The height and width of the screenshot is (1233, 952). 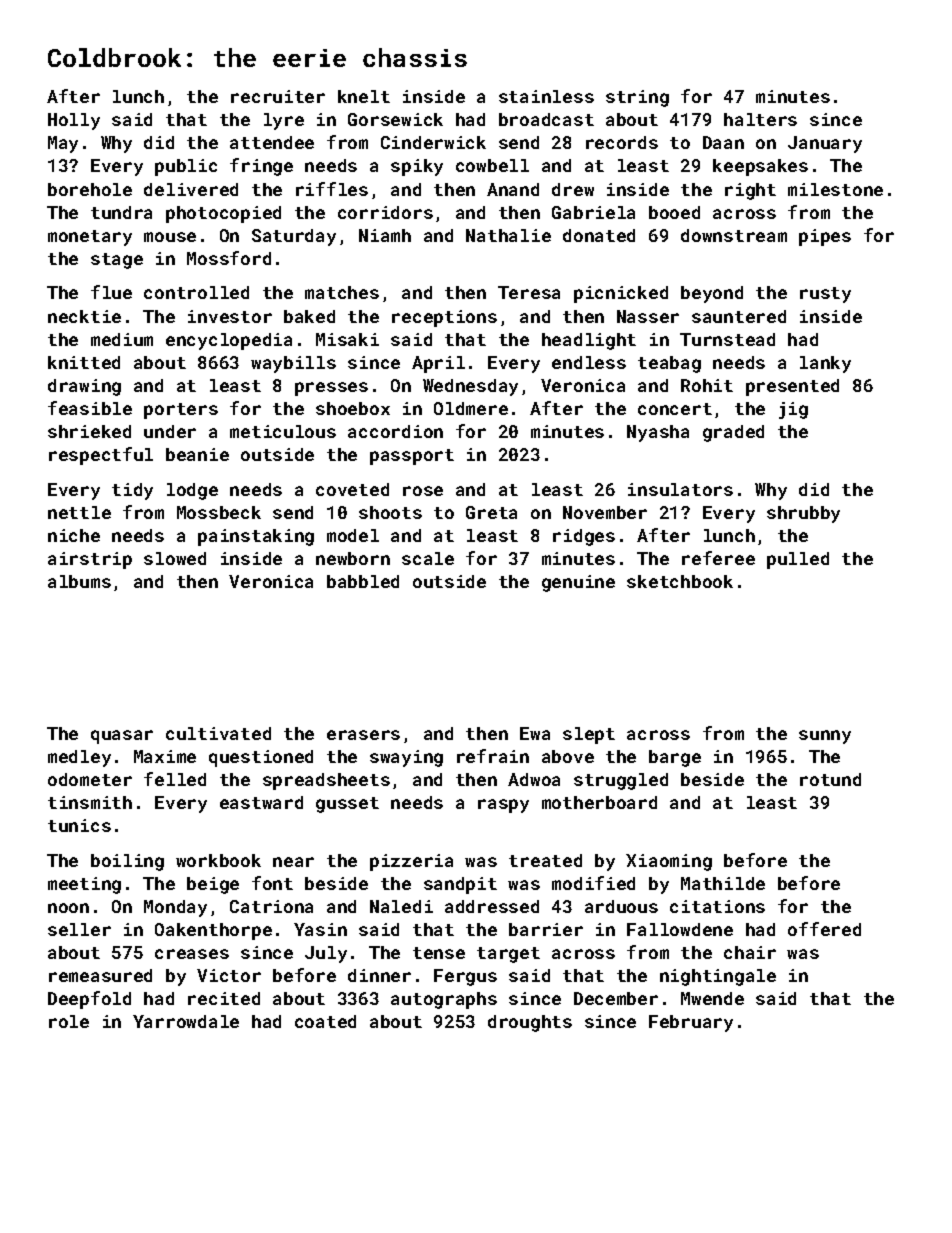 What do you see at coordinates (593, 883) in the screenshot?
I see `modified` at bounding box center [593, 883].
